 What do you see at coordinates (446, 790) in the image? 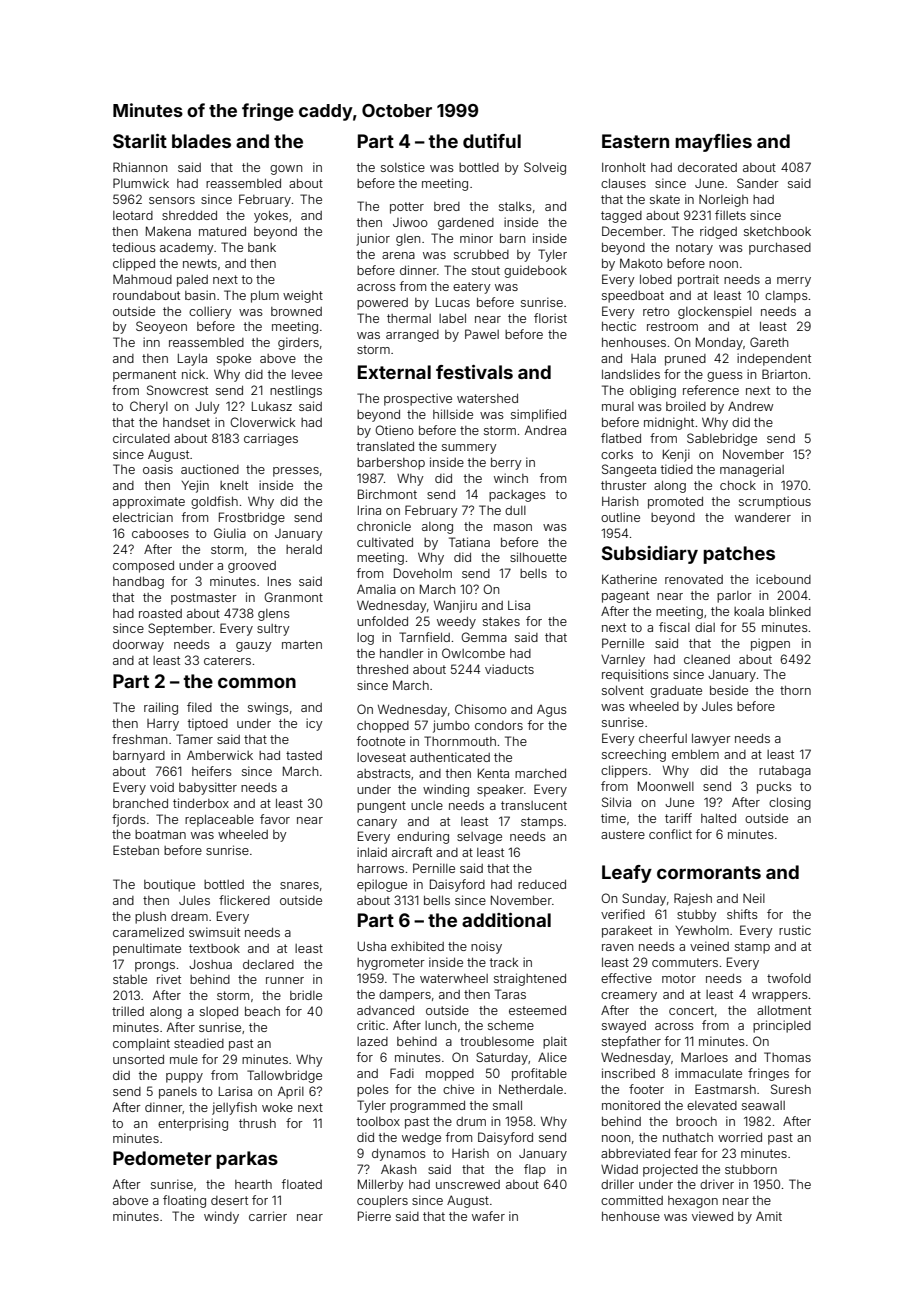
I see `winding` at bounding box center [446, 790].
